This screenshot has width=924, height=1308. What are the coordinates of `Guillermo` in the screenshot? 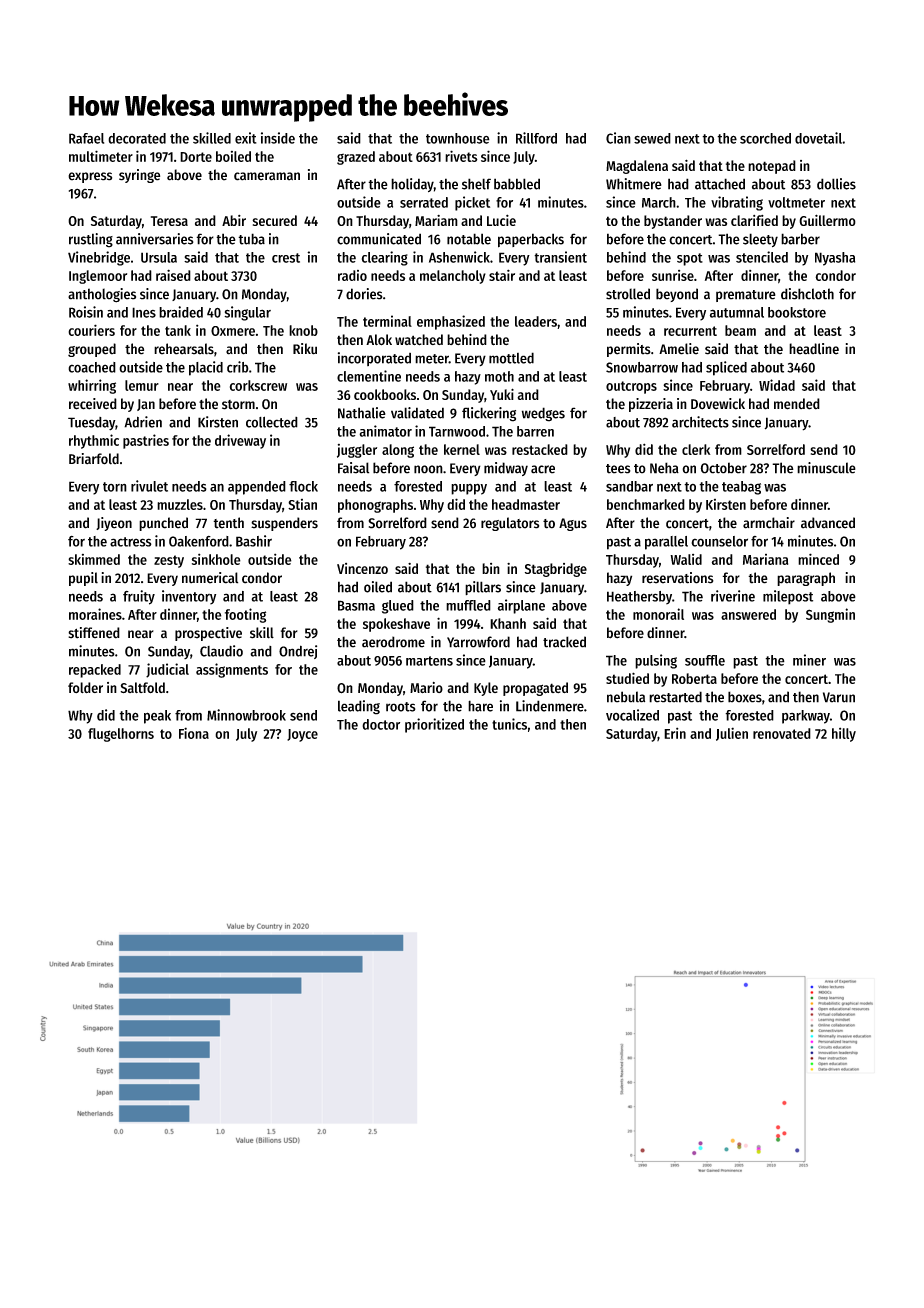 It's located at (827, 220).
